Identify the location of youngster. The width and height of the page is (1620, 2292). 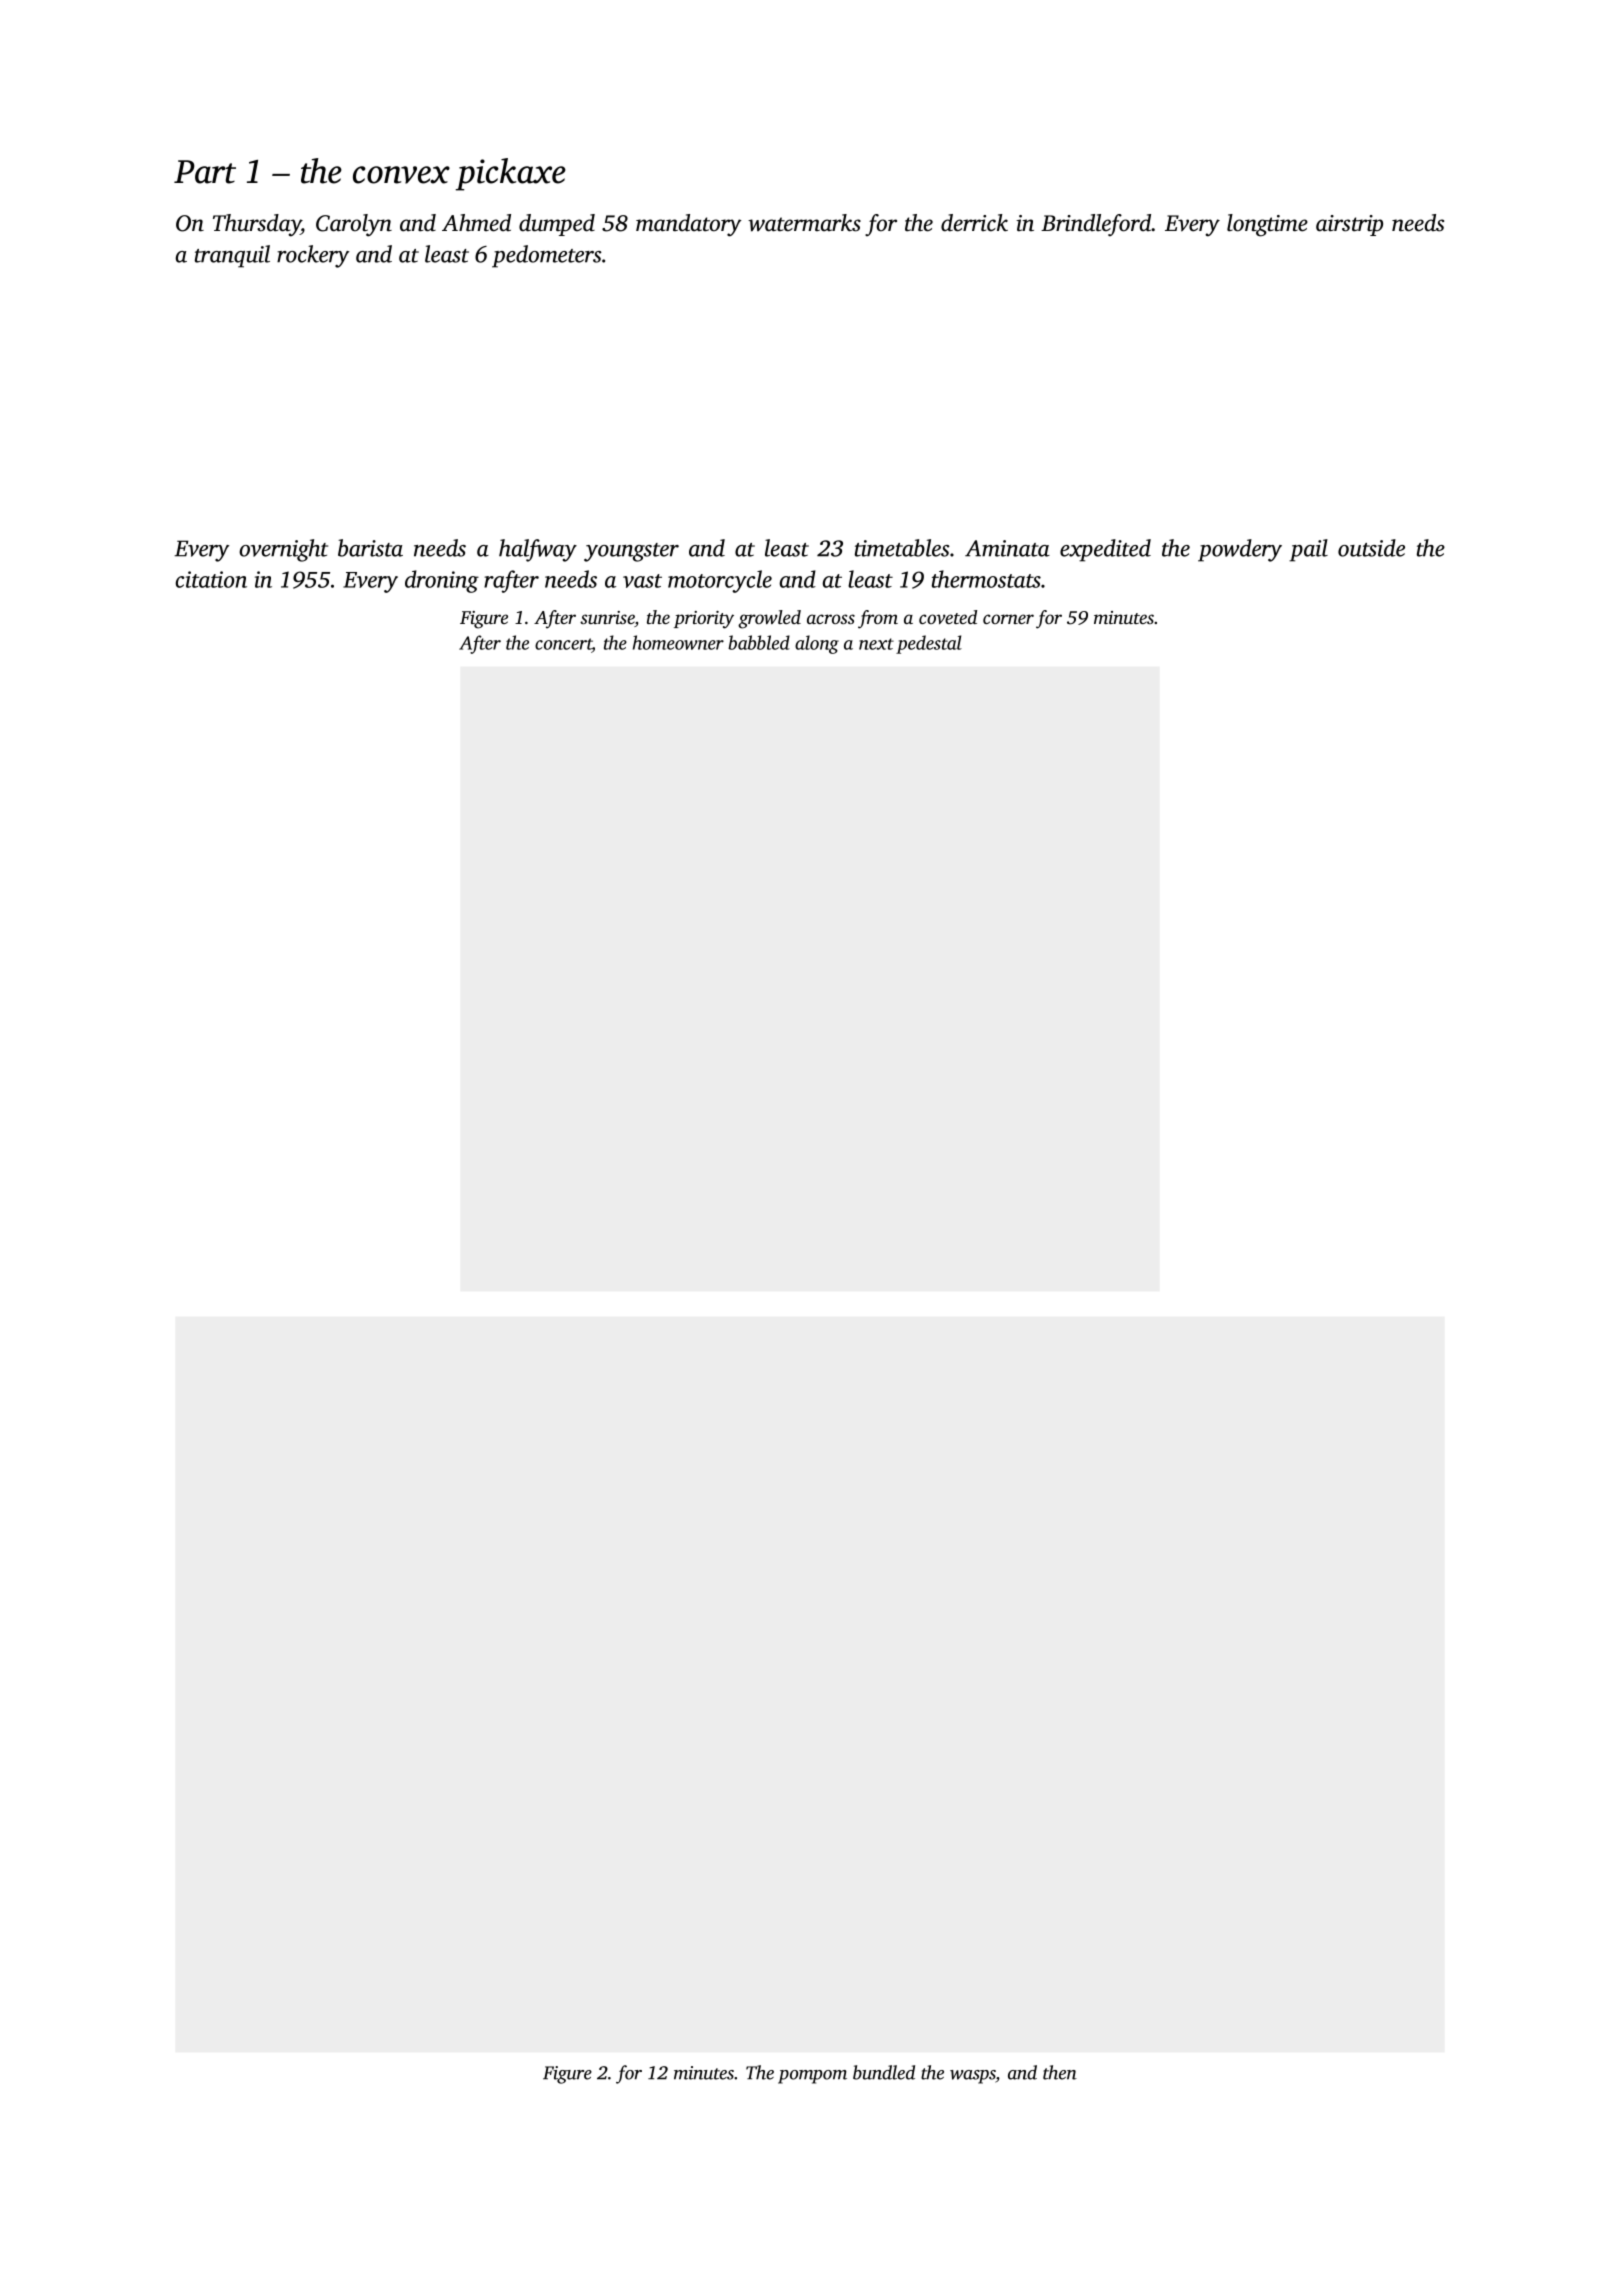
(631, 552).
